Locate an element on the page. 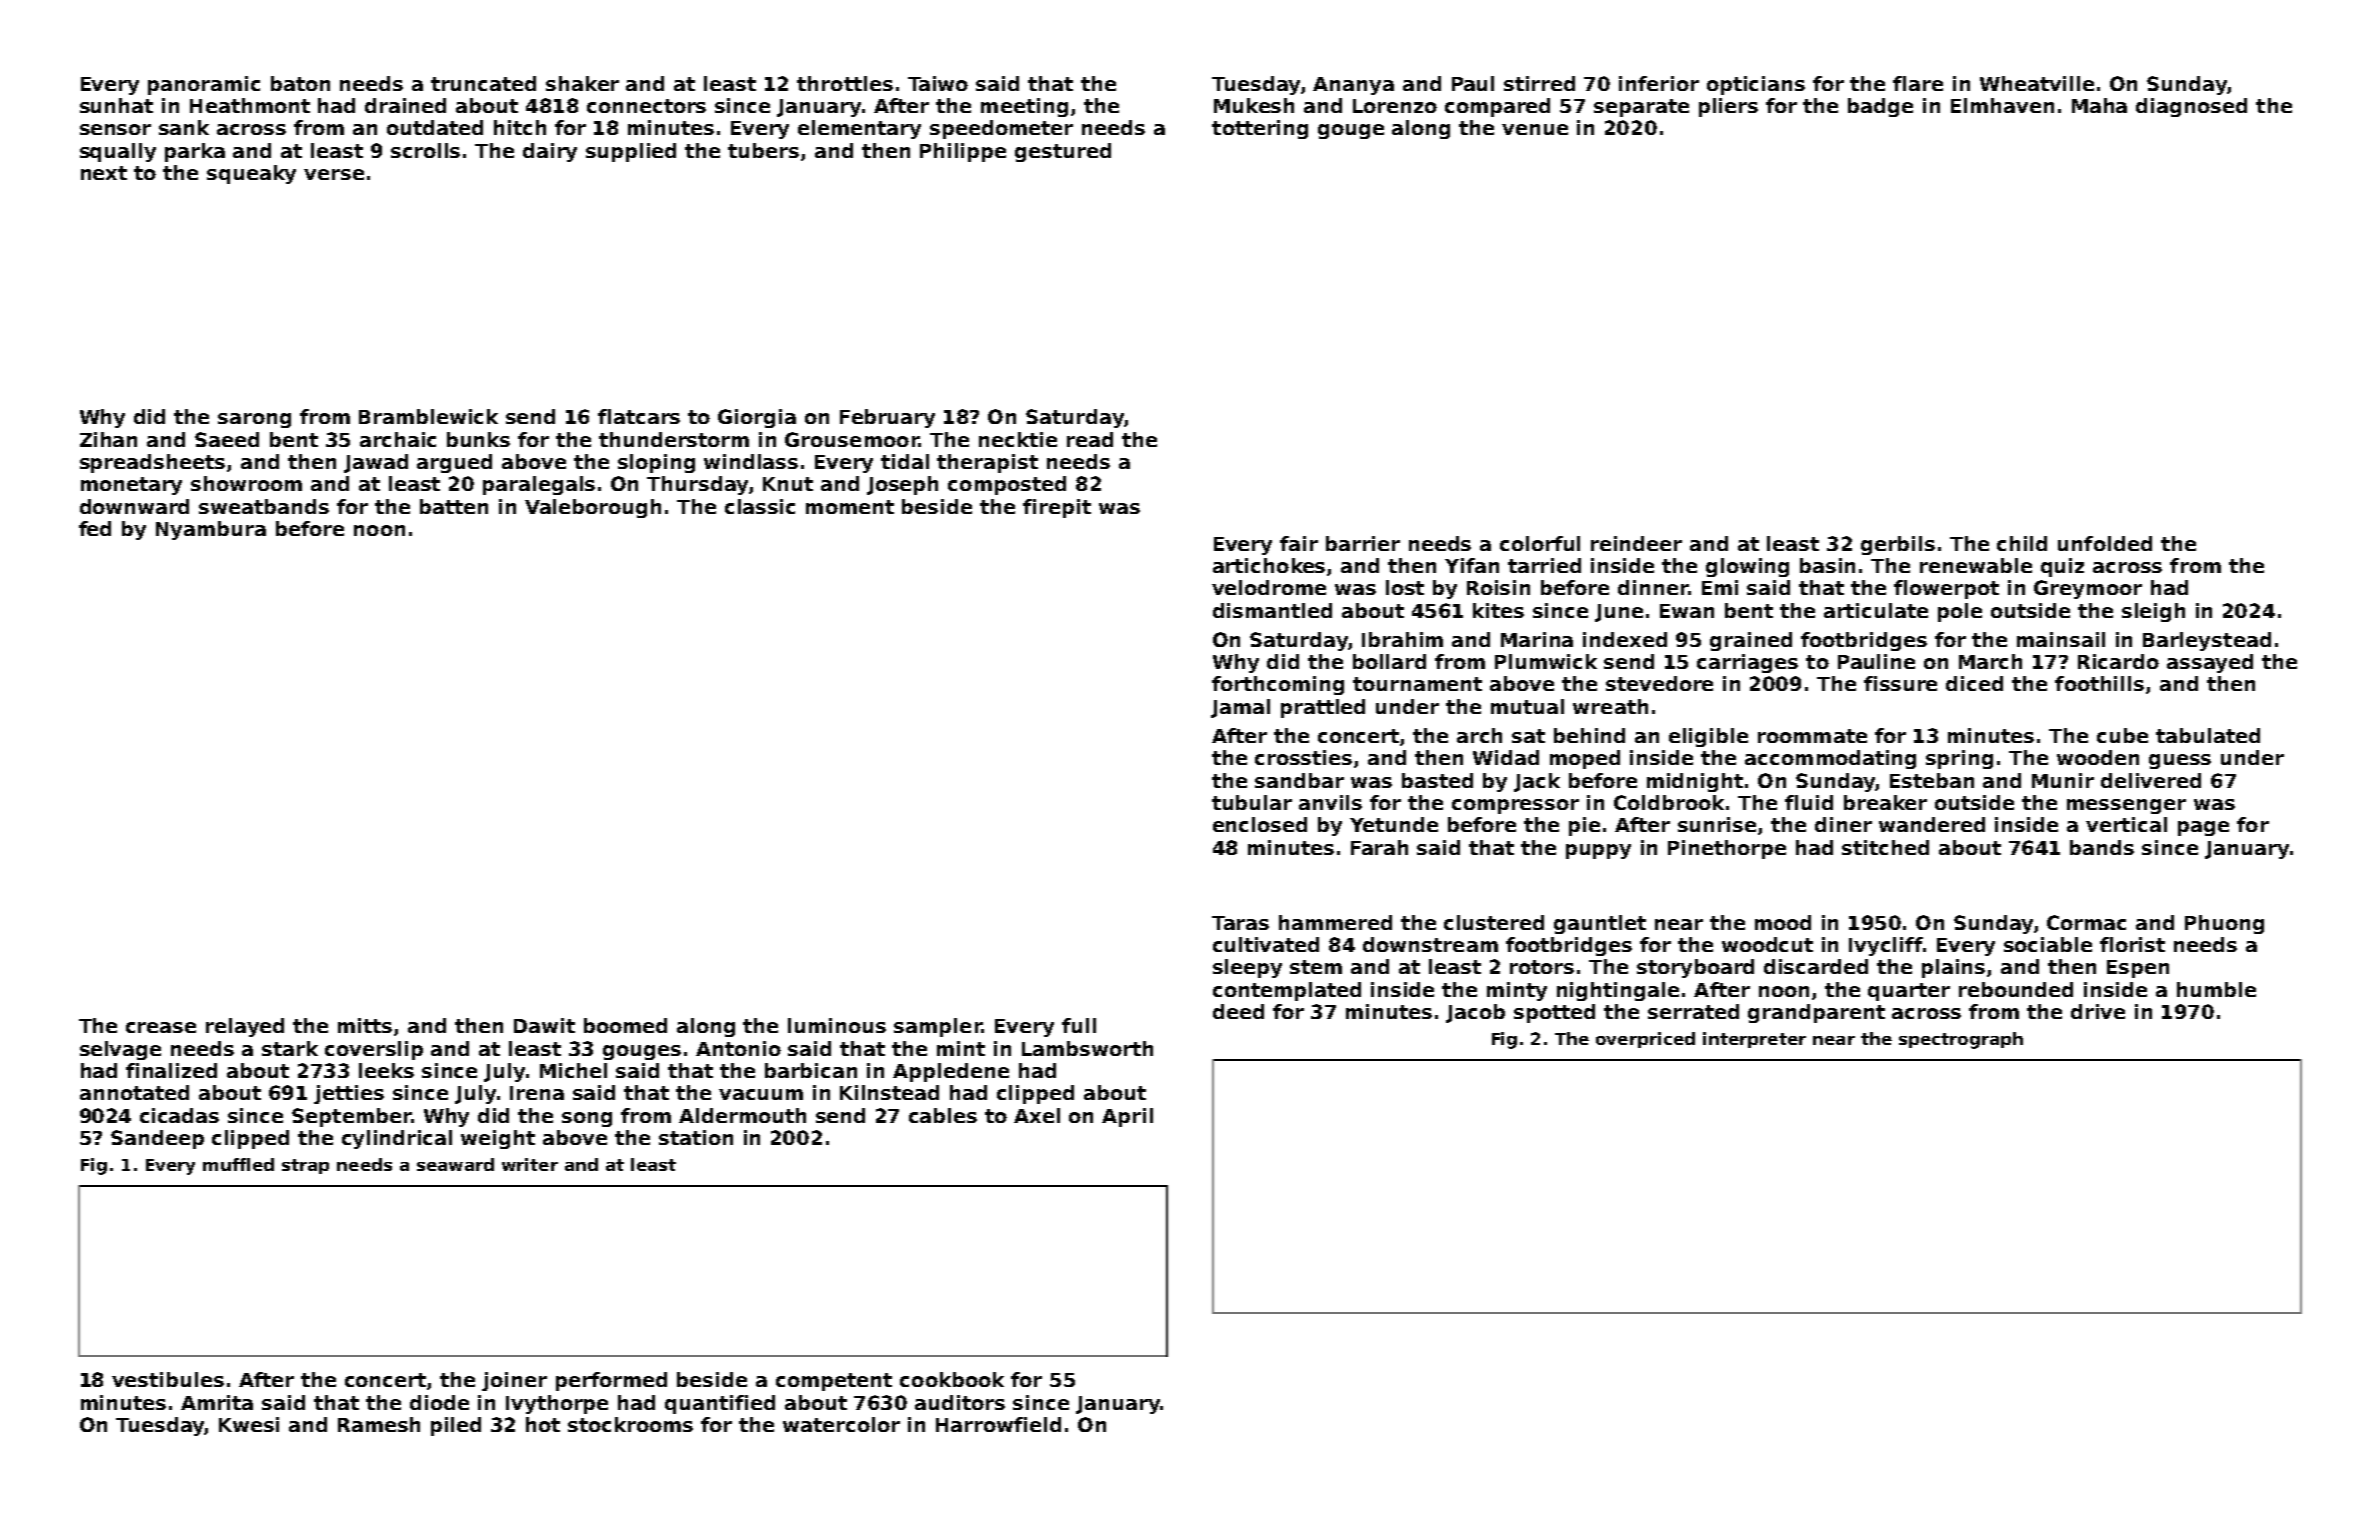 The image size is (2380, 1540). colorful is located at coordinates (1540, 543).
